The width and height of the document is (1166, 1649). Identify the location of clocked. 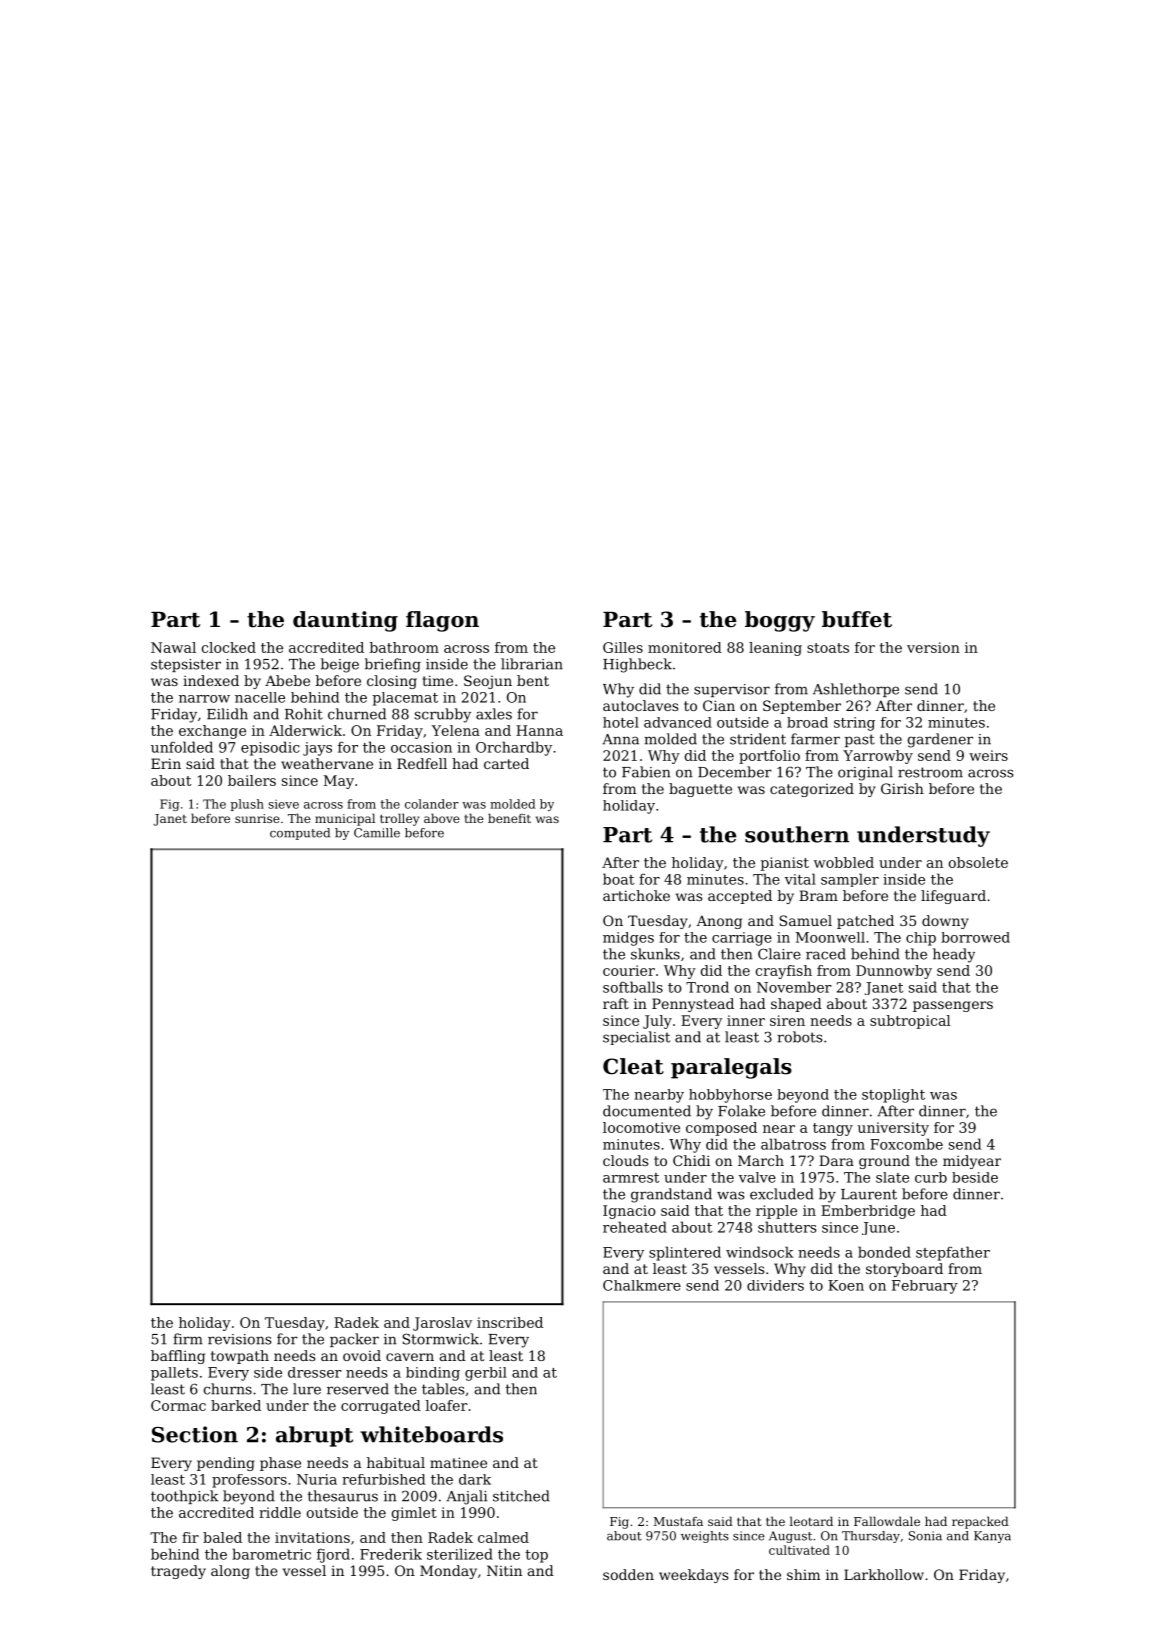
(229, 647).
